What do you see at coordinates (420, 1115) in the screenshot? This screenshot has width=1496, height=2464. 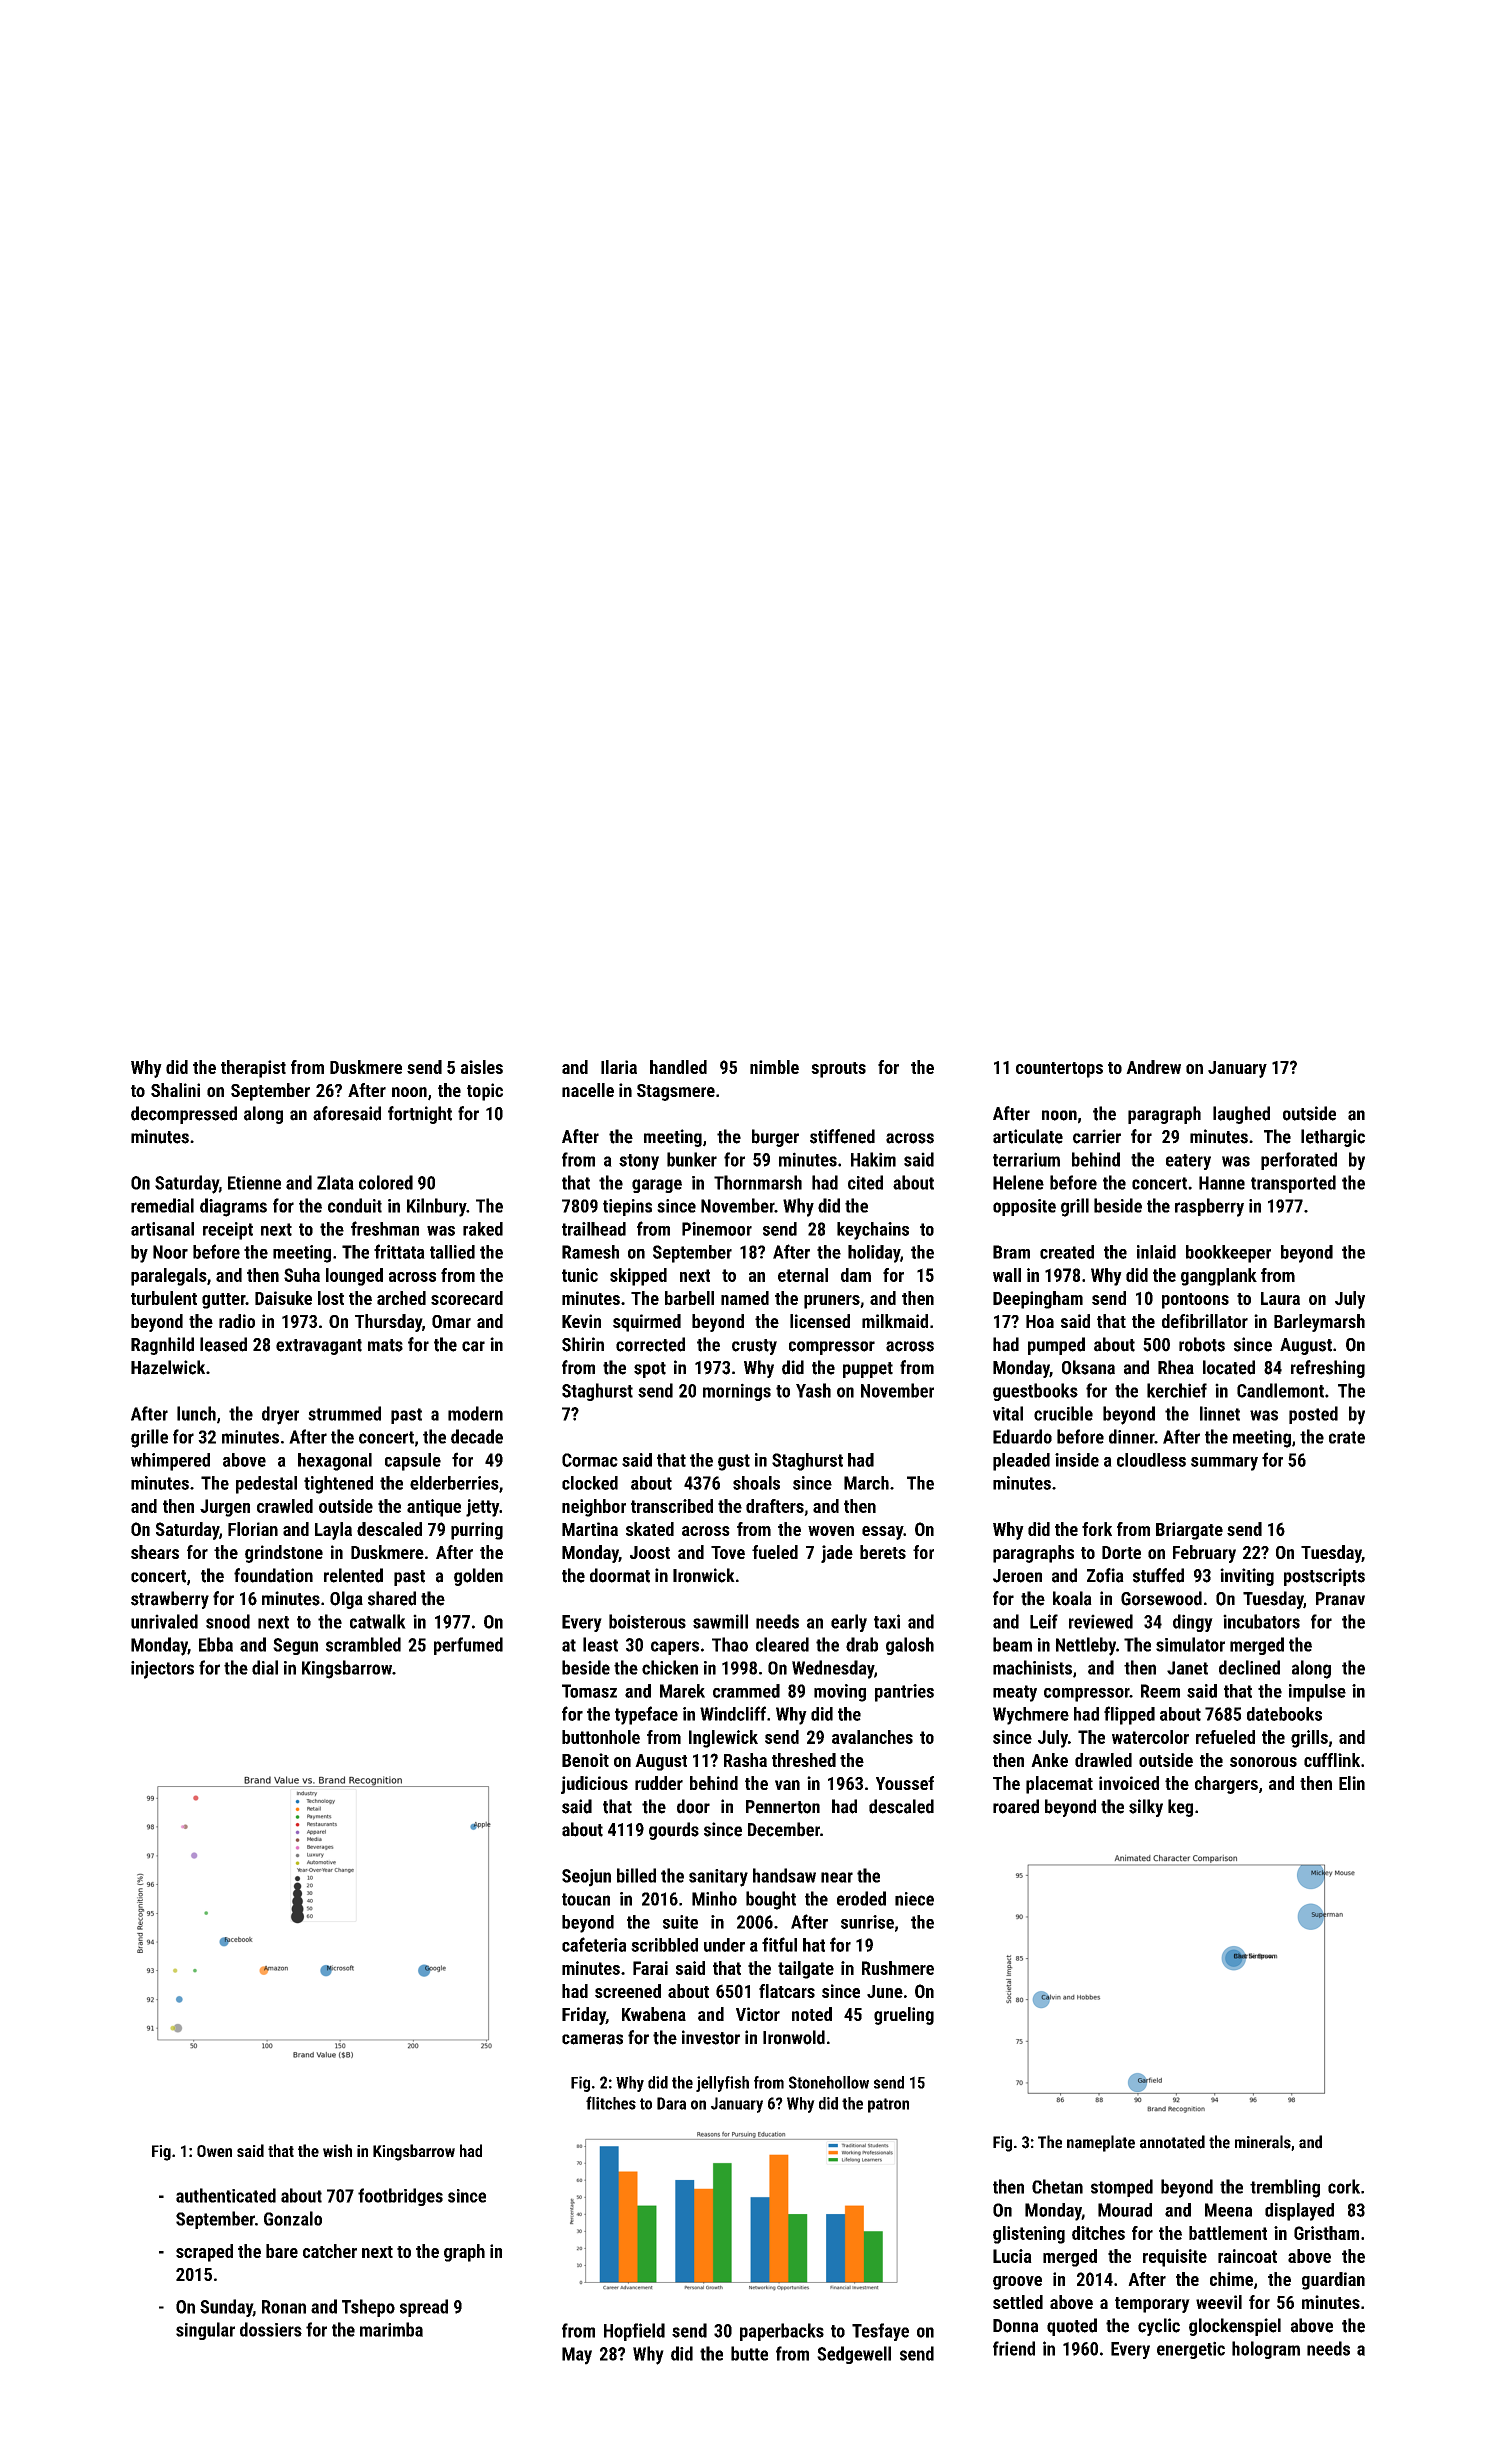 I see `fortnight` at bounding box center [420, 1115].
